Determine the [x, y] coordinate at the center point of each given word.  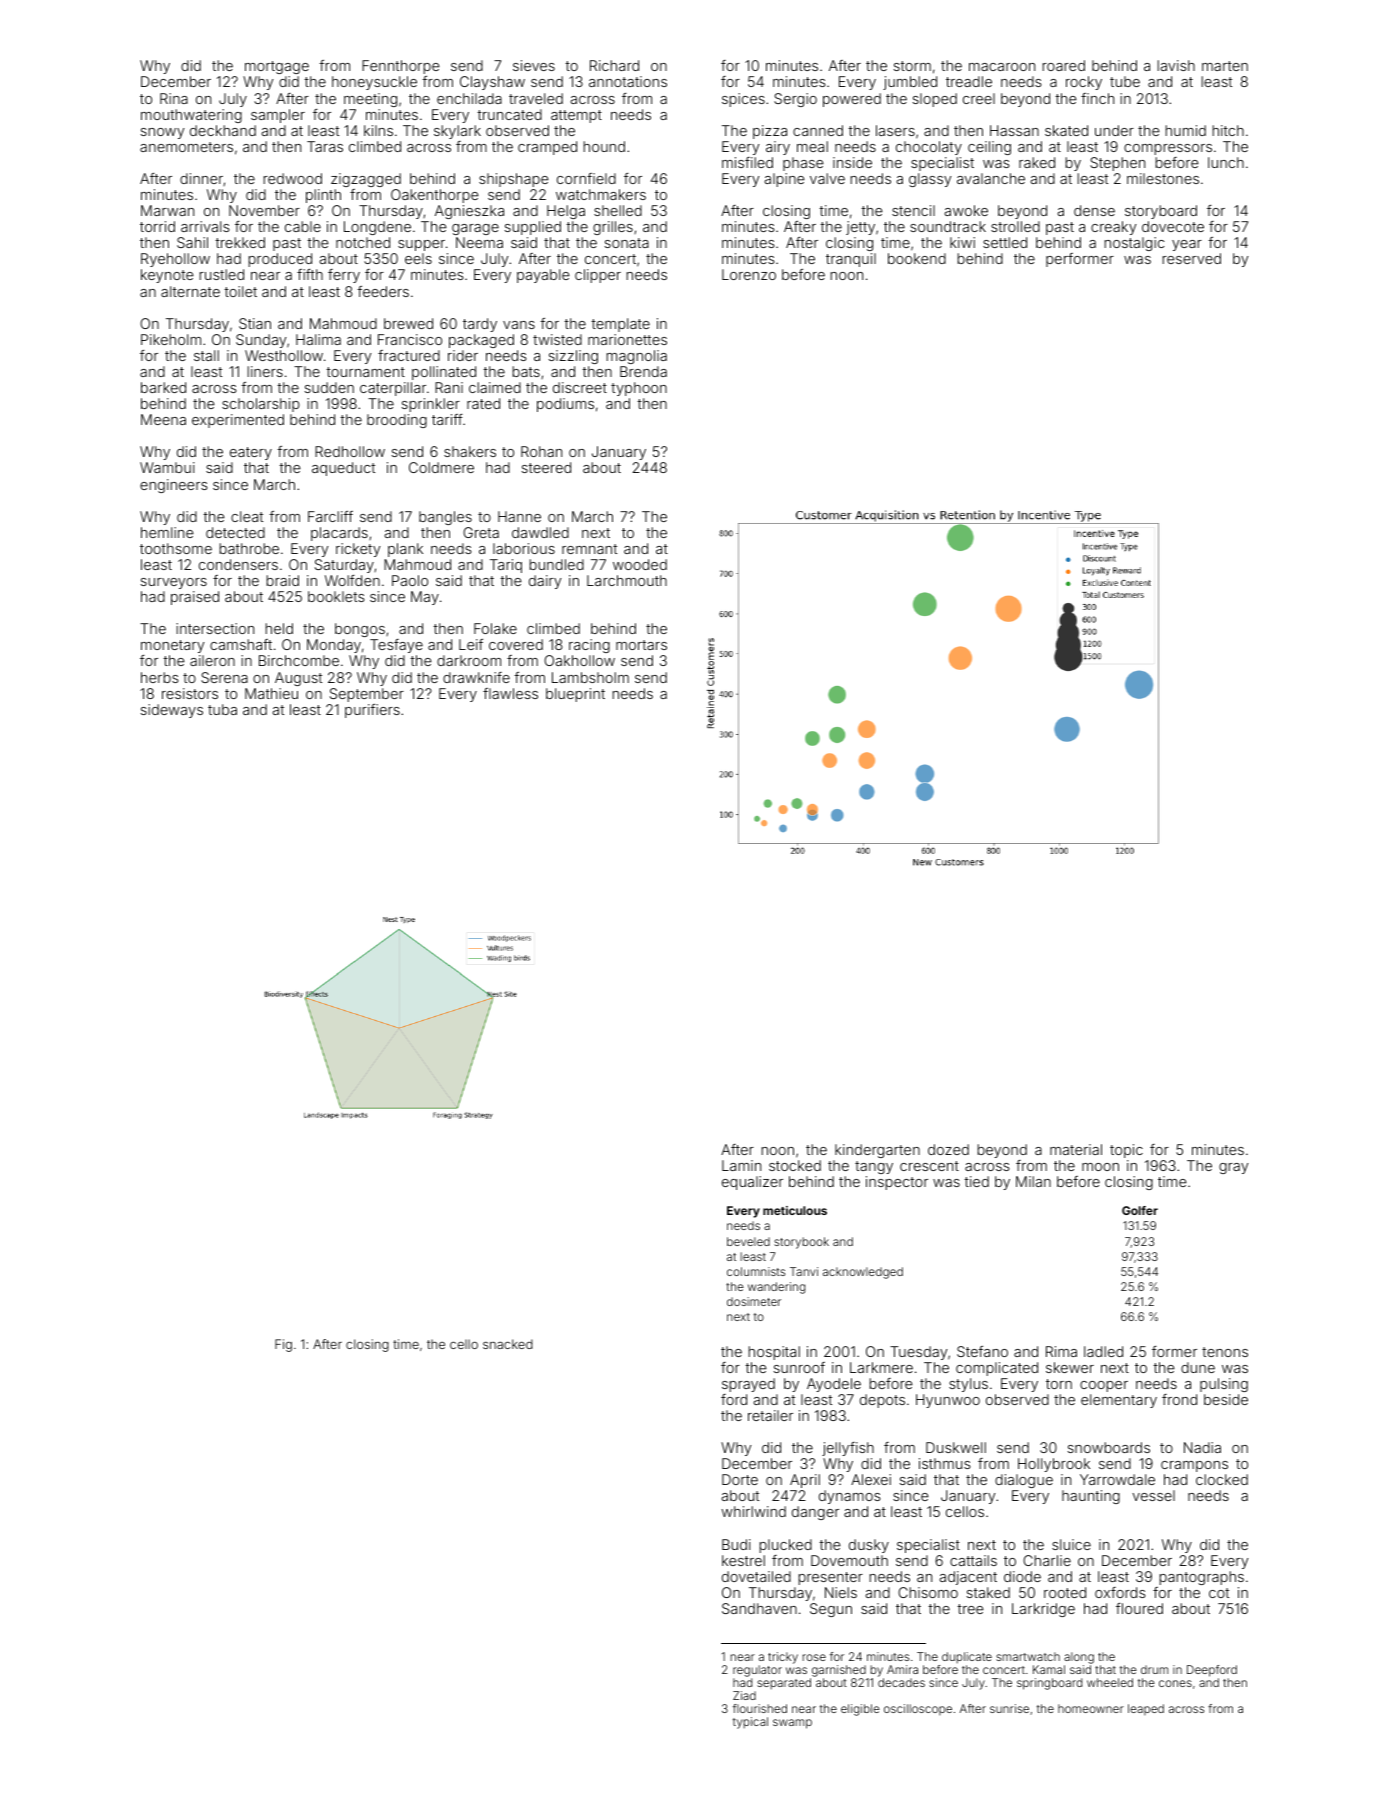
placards [339, 534]
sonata [626, 243]
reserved [1191, 258]
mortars [641, 645]
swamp [792, 1724]
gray [1234, 1168]
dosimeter [754, 1301]
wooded [640, 564]
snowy [162, 133]
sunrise [1009, 1708]
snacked [508, 1344]
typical [750, 1723]
